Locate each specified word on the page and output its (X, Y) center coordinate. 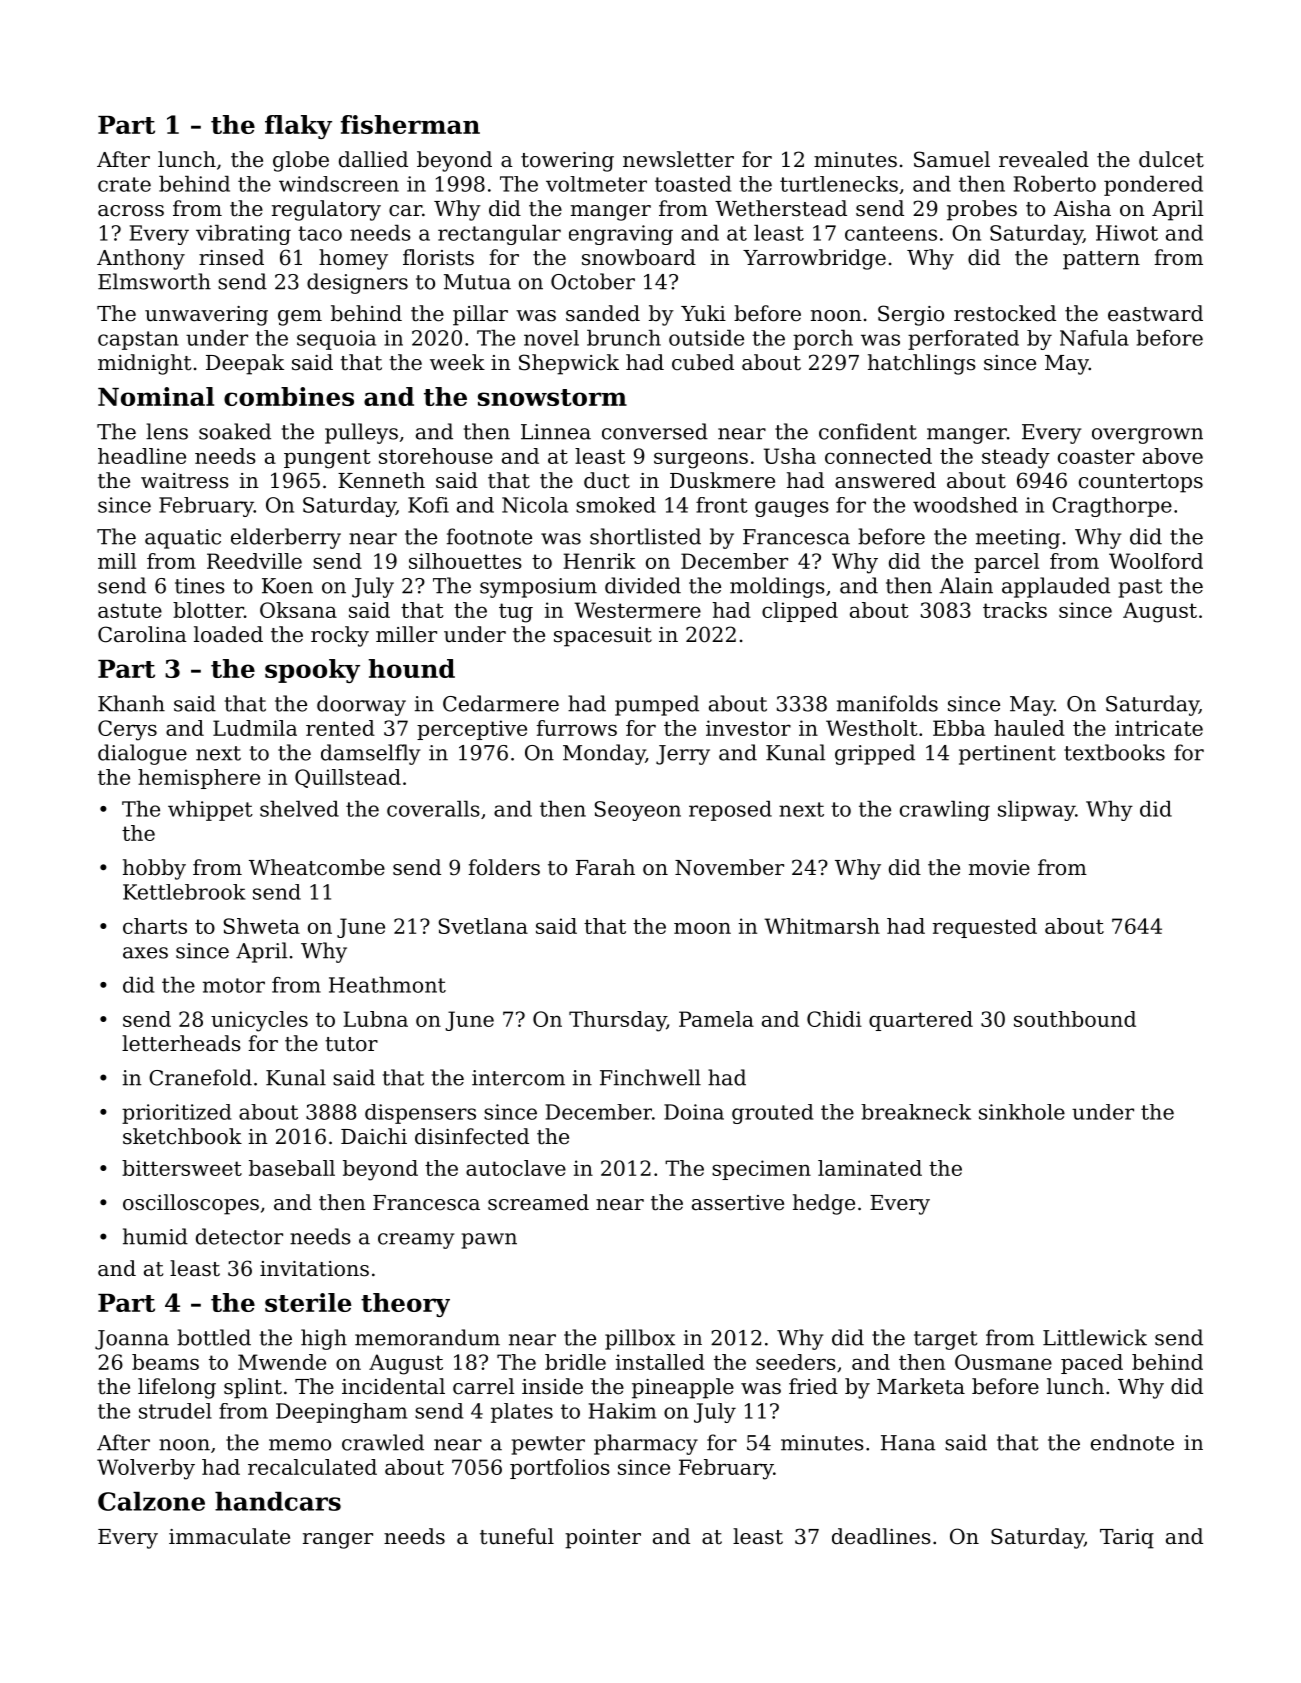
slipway (1036, 811)
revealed (1044, 159)
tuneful (517, 1536)
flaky (298, 127)
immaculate (229, 1536)
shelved (299, 809)
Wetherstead (781, 208)
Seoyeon (638, 811)
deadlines (881, 1536)
